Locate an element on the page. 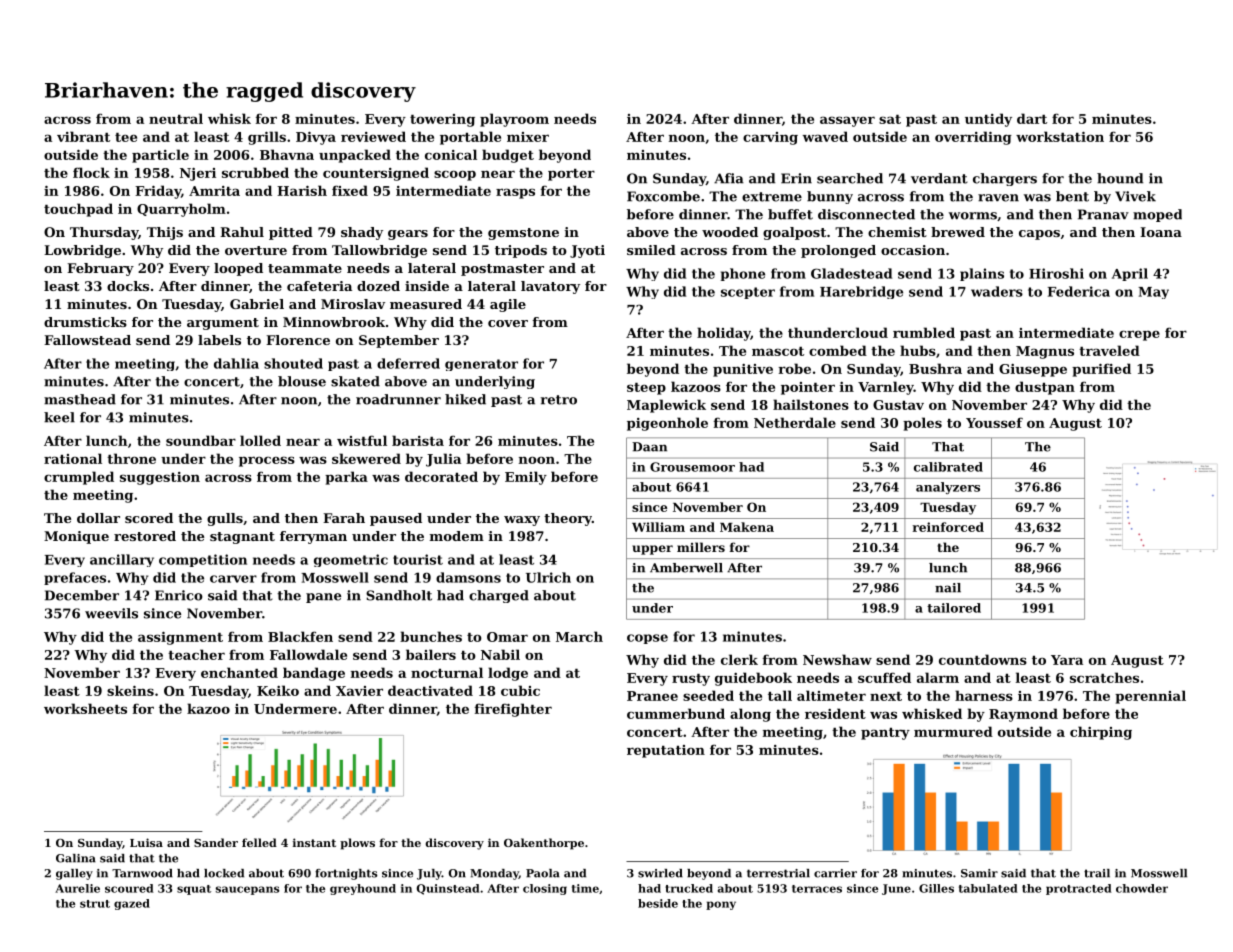 The height and width of the page is (952, 1233). generator is located at coordinates (481, 365).
